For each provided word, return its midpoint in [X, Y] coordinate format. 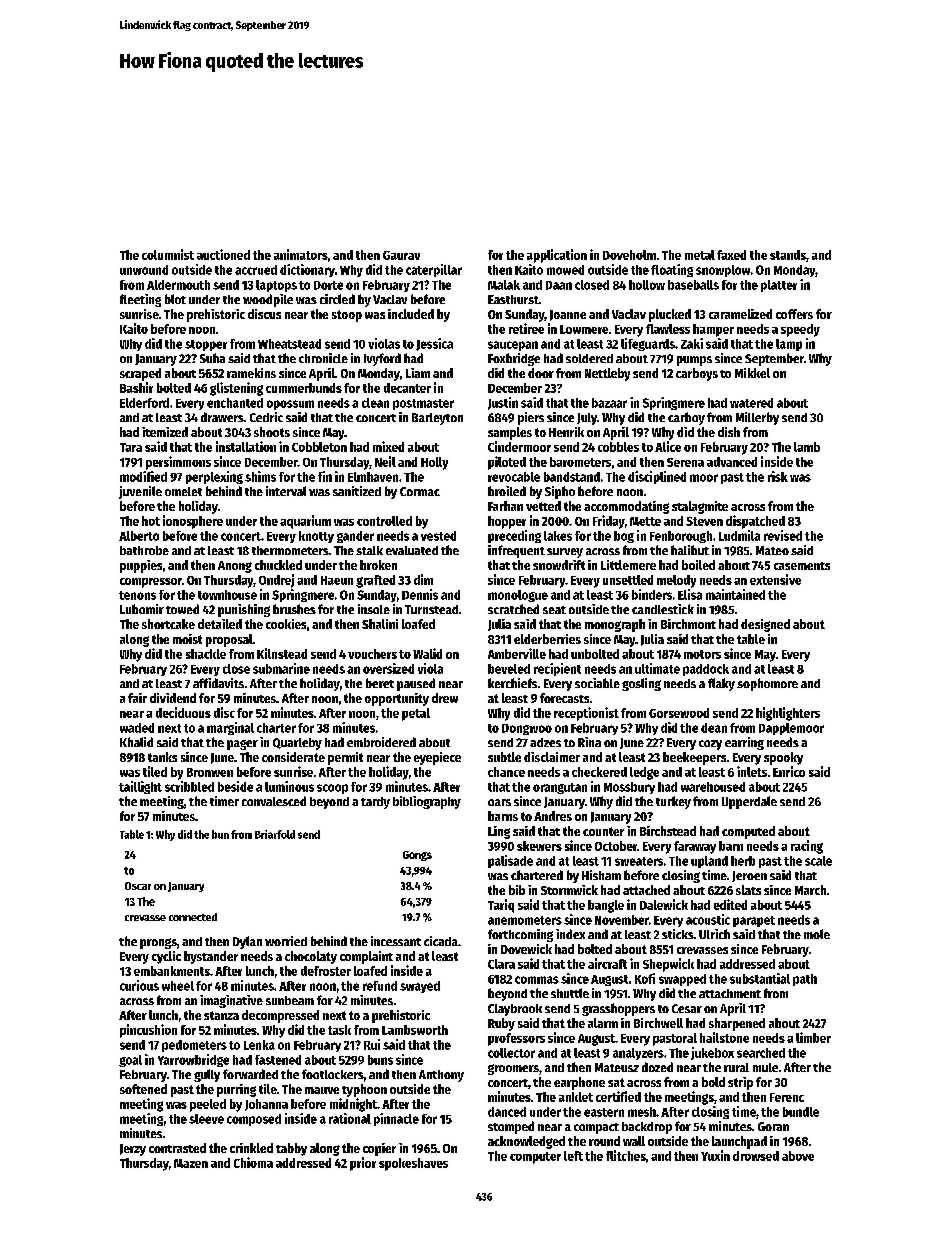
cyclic [166, 957]
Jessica [434, 344]
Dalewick [664, 904]
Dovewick [526, 949]
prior [363, 1164]
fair [137, 698]
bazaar [609, 403]
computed [748, 832]
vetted [543, 506]
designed [765, 625]
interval [286, 491]
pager [242, 745]
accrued [256, 270]
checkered [599, 772]
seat [554, 610]
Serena [685, 462]
